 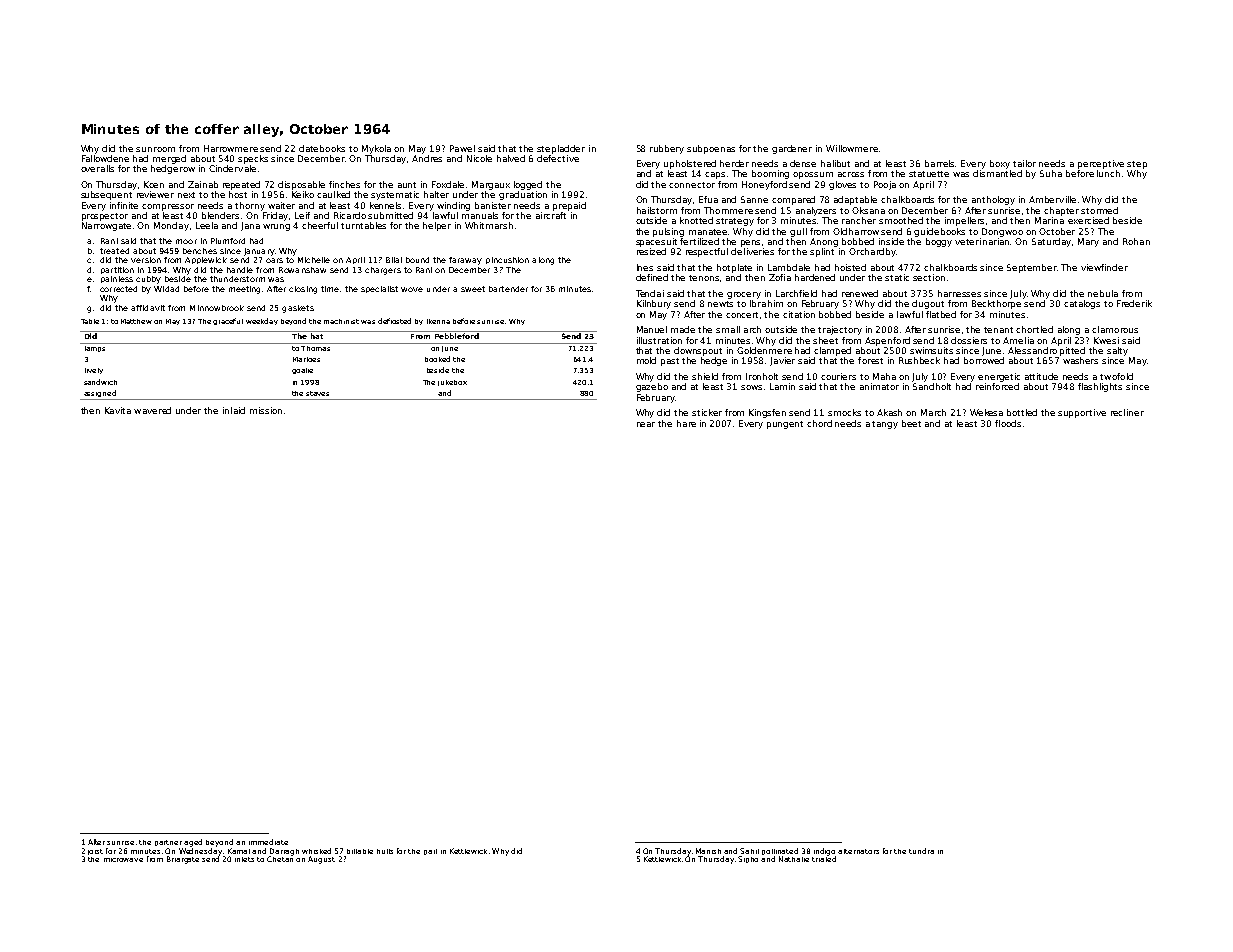 I want to click on sows, so click(x=751, y=387).
